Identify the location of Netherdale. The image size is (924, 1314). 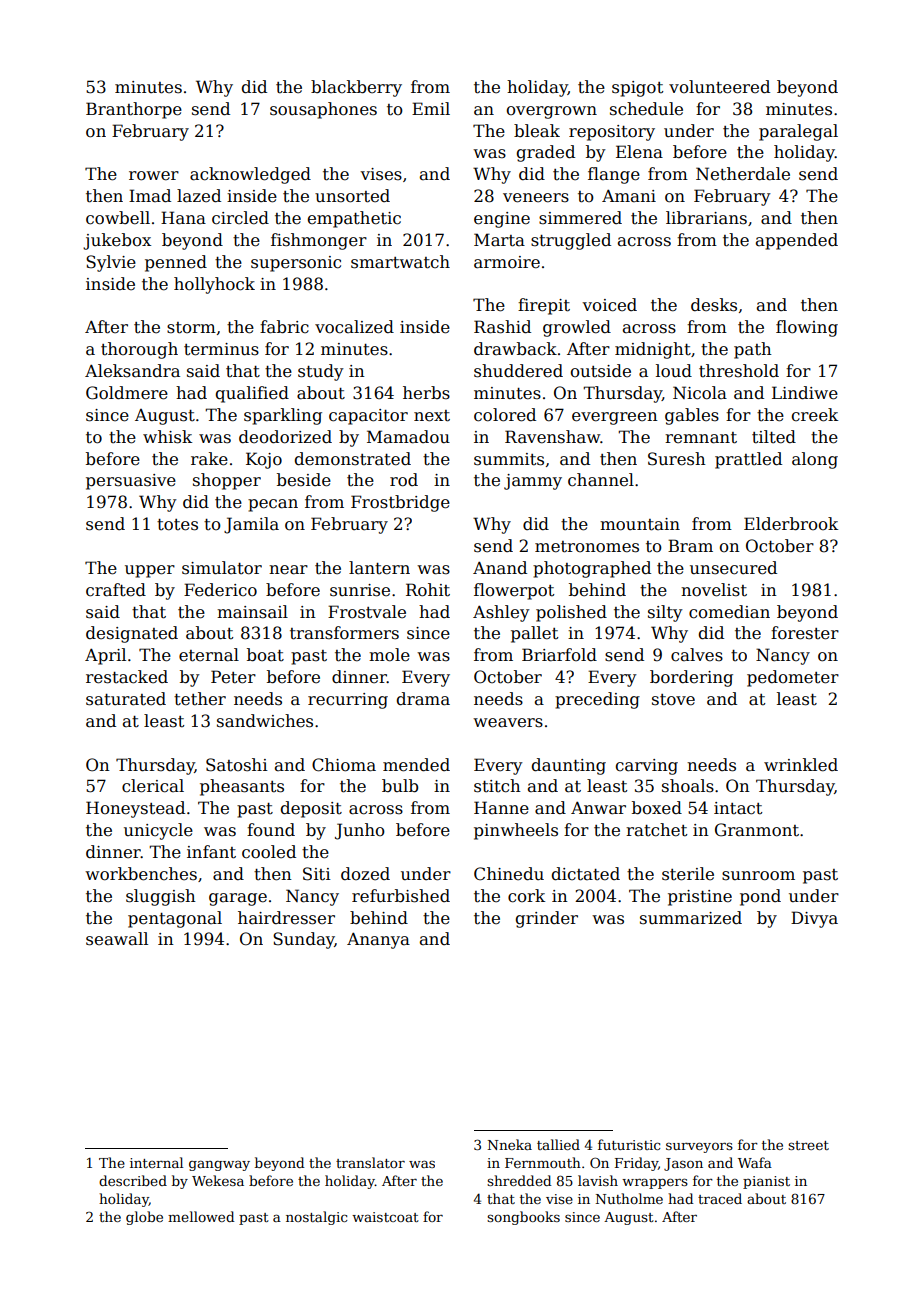
(743, 174).
